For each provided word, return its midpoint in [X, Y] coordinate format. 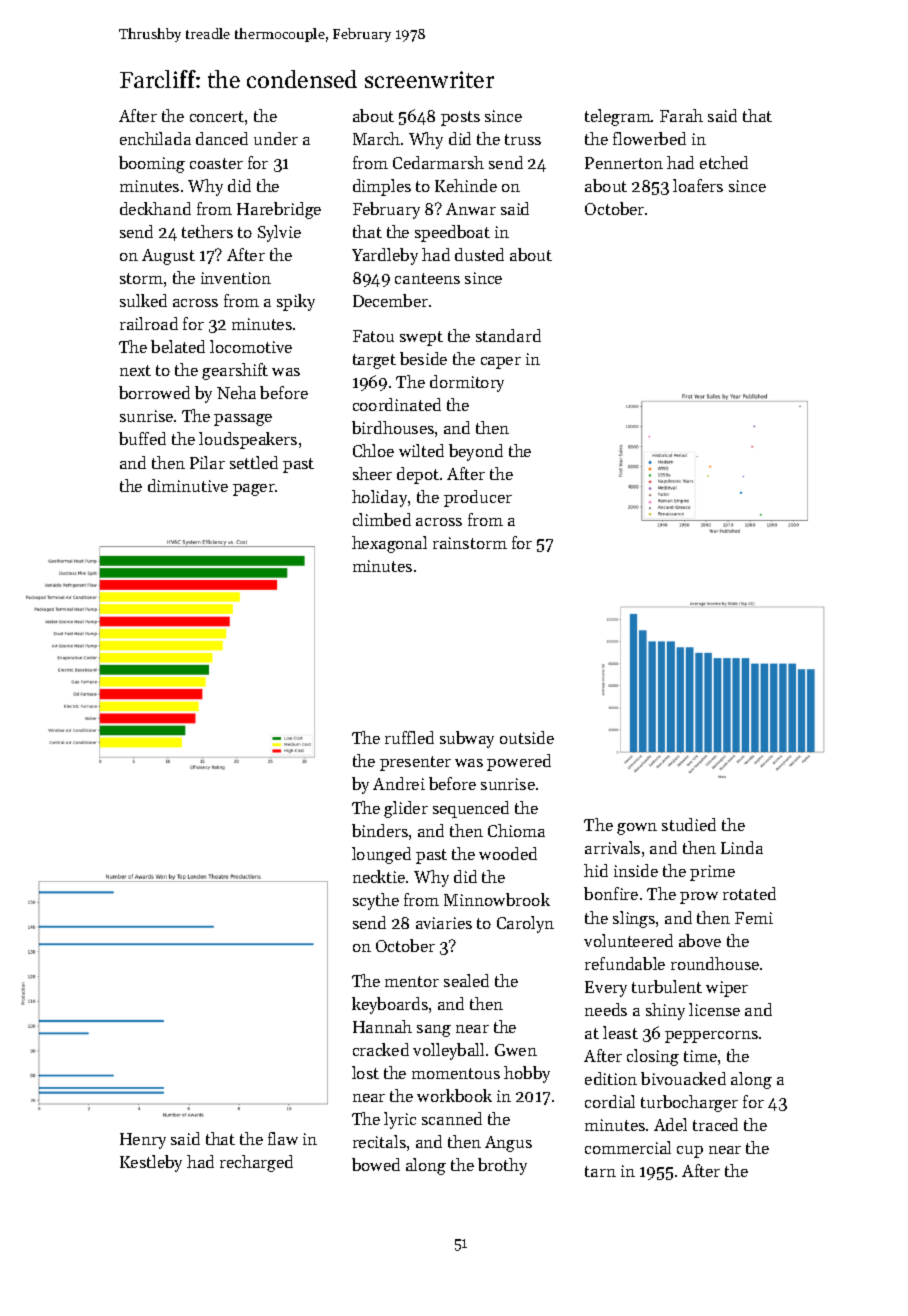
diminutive [188, 485]
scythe [376, 901]
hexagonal [389, 544]
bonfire [611, 893]
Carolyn [525, 924]
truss [523, 139]
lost [365, 1072]
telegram [618, 117]
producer [478, 498]
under [276, 138]
